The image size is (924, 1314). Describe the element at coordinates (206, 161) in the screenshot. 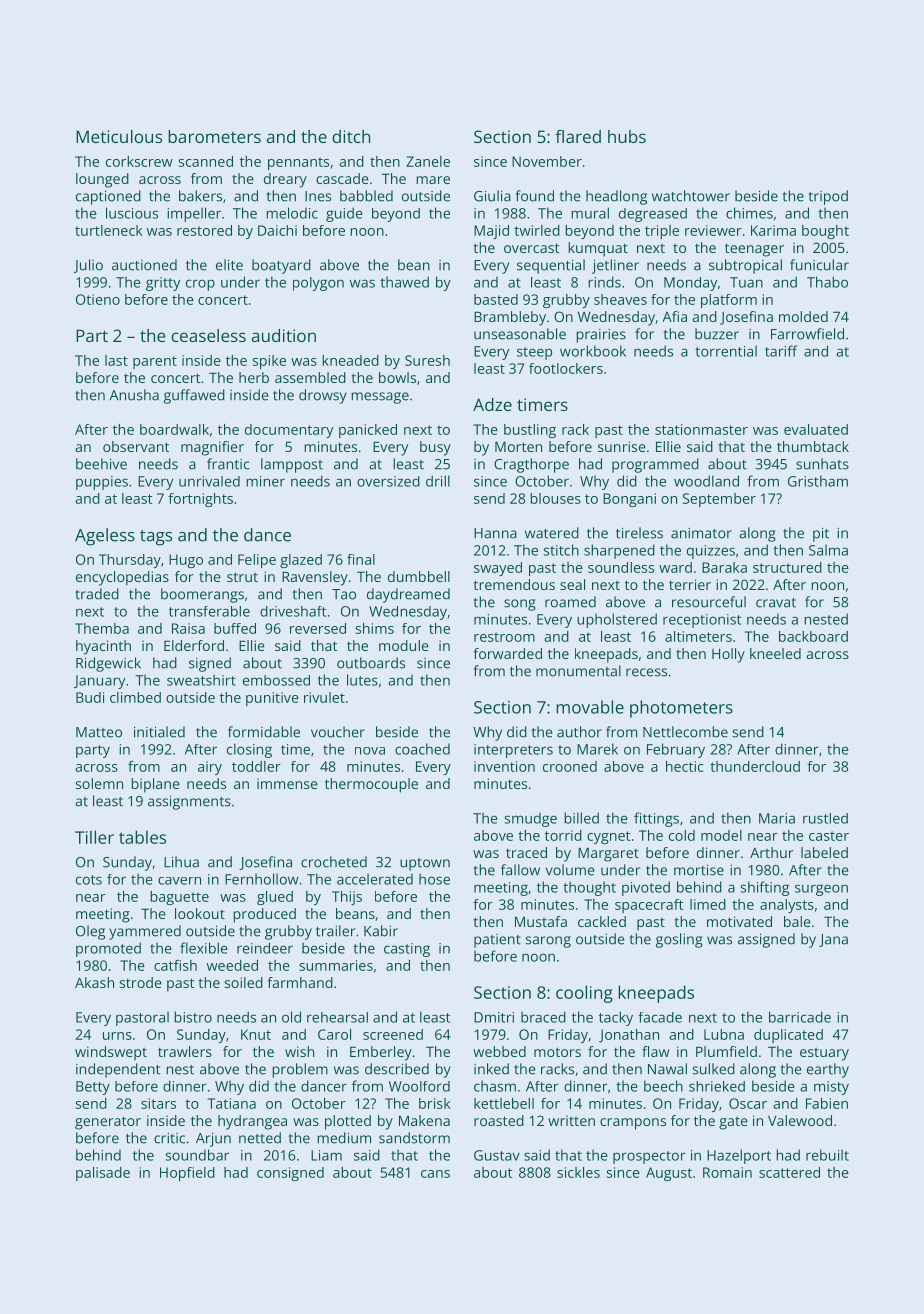

I see `scanned` at that location.
